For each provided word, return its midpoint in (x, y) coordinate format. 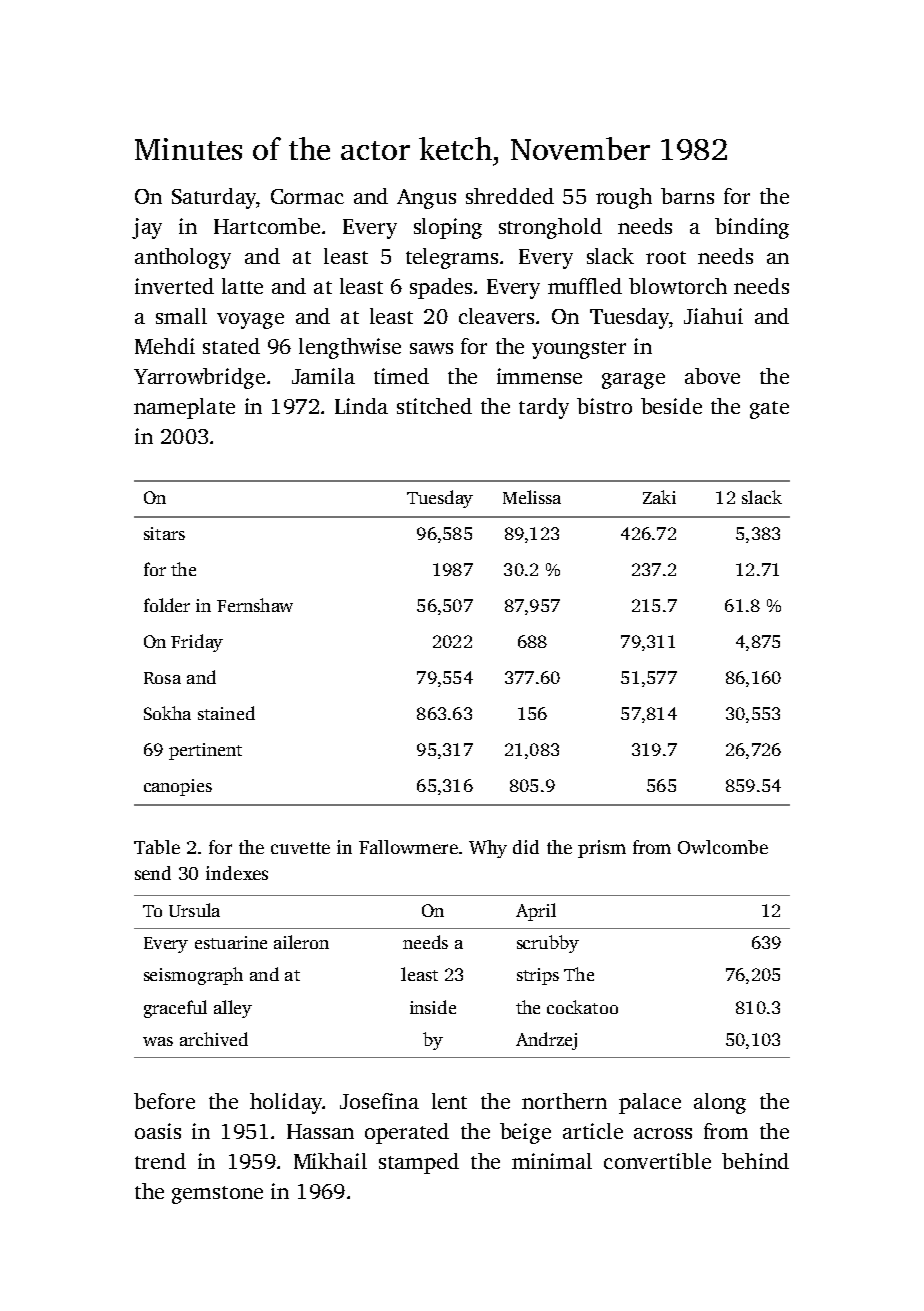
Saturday (214, 198)
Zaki (659, 497)
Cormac (307, 196)
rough (624, 198)
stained (226, 713)
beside (671, 406)
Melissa (532, 497)
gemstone (217, 1195)
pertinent (205, 751)
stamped (419, 1163)
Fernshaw (255, 605)
